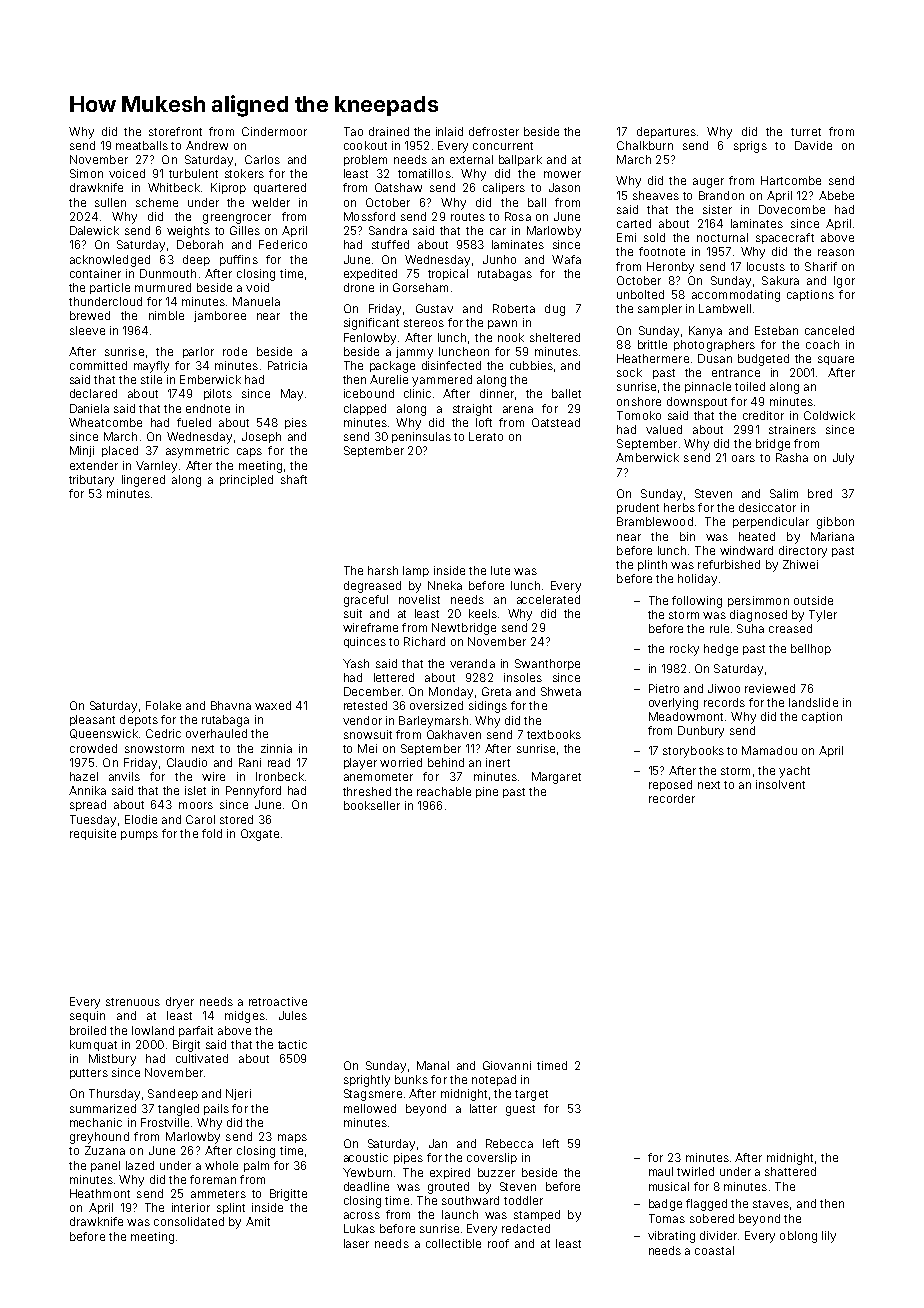 The width and height of the screenshot is (924, 1308). Describe the element at coordinates (207, 145) in the screenshot. I see `Andrew` at that location.
